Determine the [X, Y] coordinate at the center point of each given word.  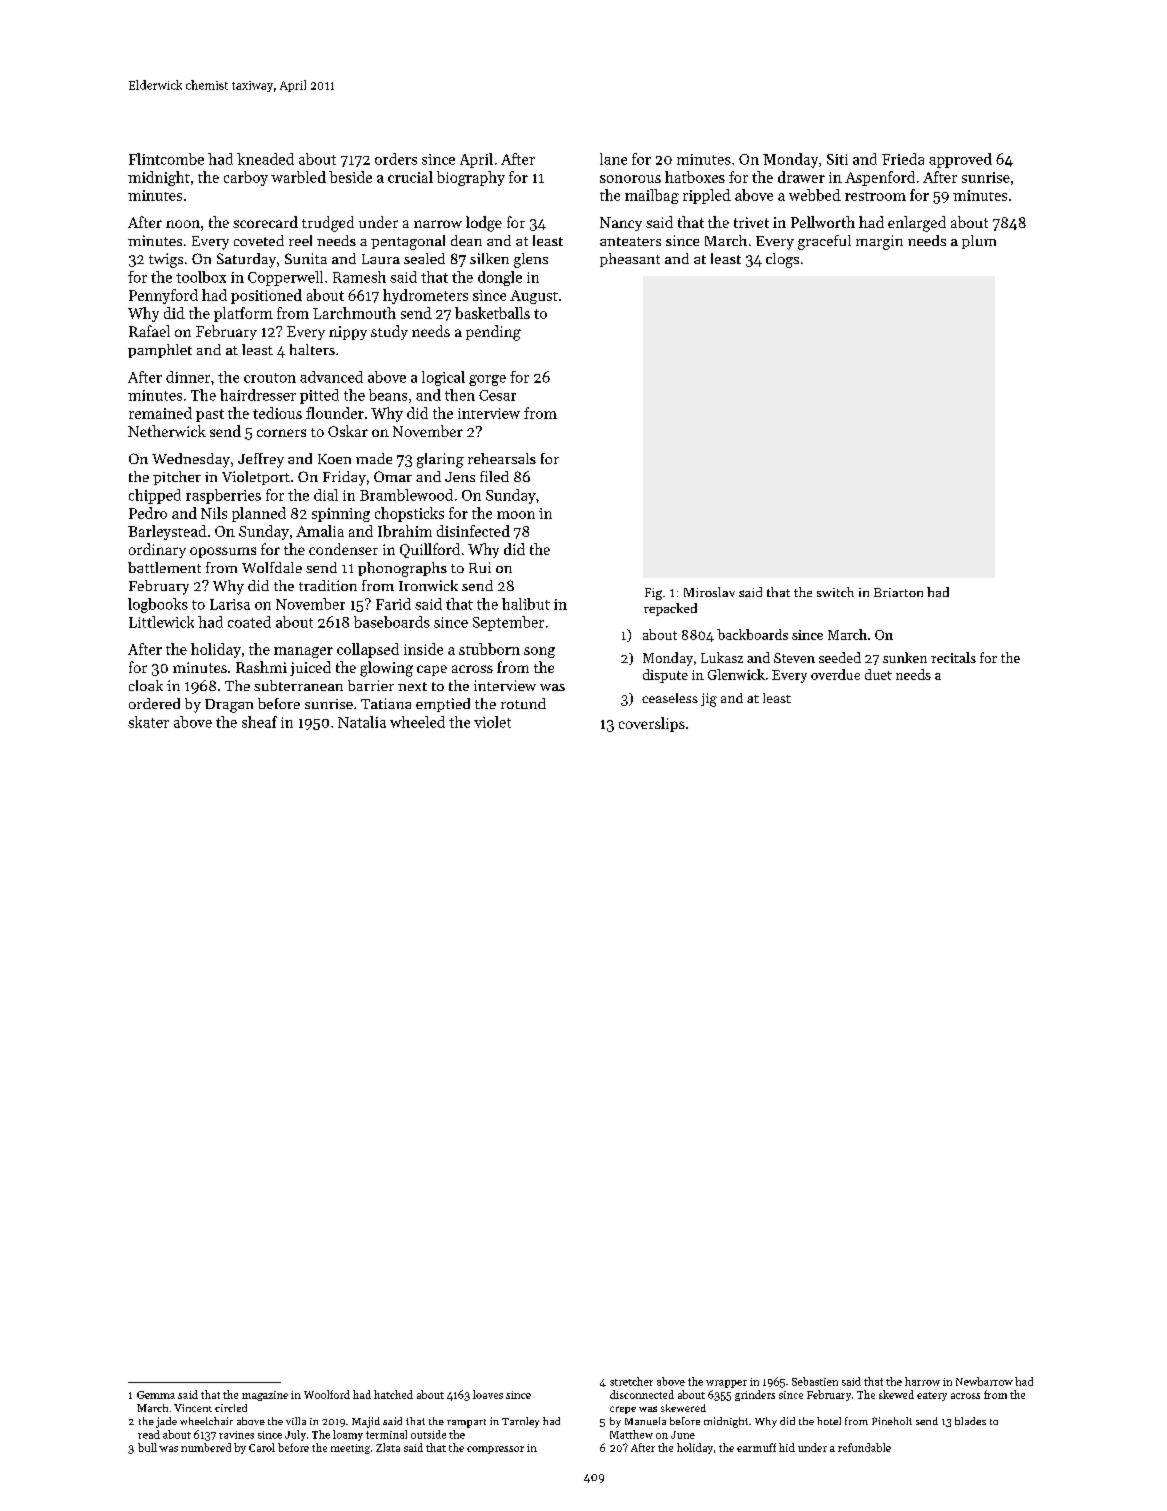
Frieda [903, 159]
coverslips [652, 724]
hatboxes [695, 177]
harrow [922, 1381]
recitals [953, 657]
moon [516, 515]
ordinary [157, 550]
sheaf [259, 722]
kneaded [265, 159]
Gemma [156, 1395]
